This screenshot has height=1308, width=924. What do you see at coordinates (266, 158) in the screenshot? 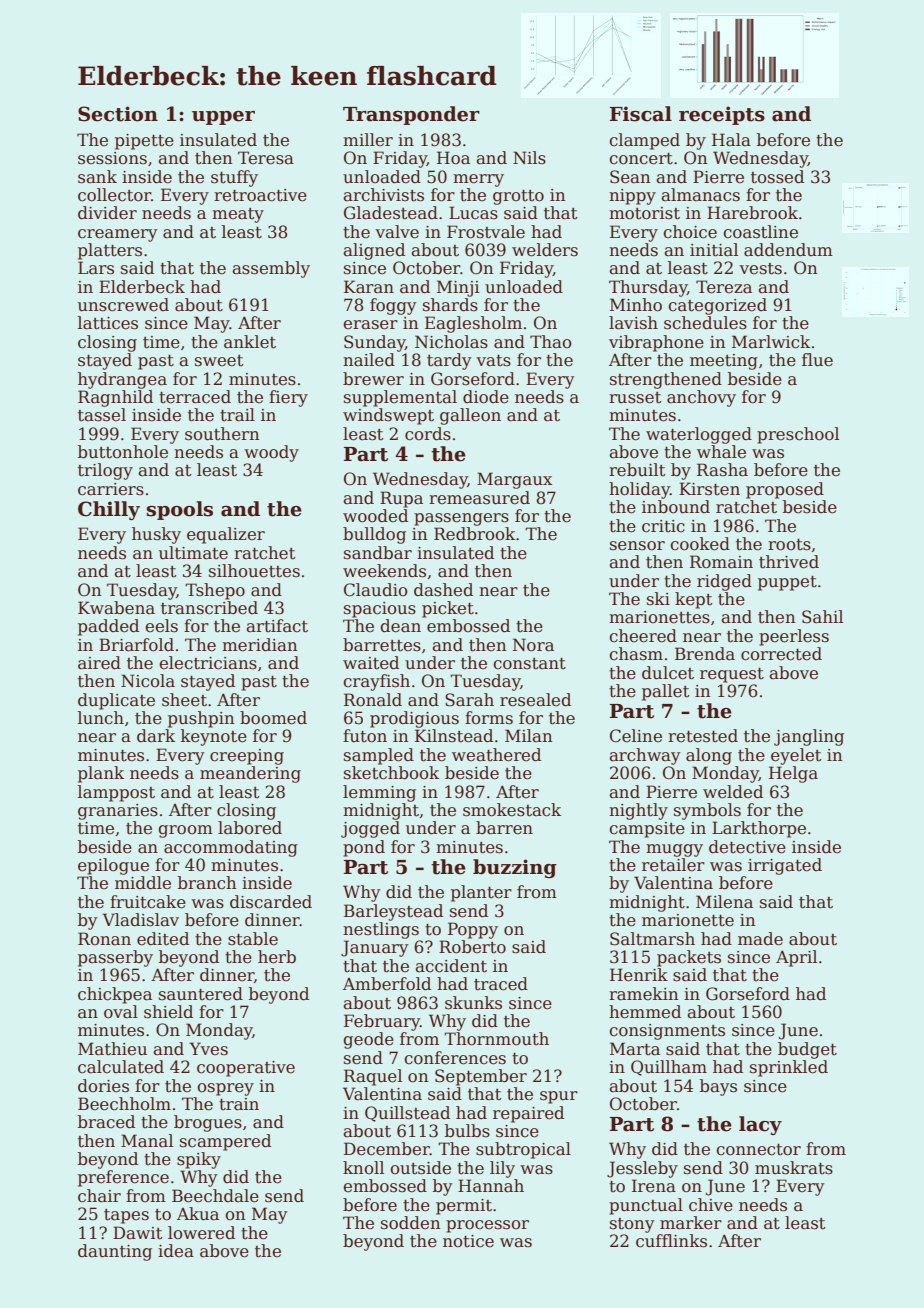
I see `Teresa` at bounding box center [266, 158].
